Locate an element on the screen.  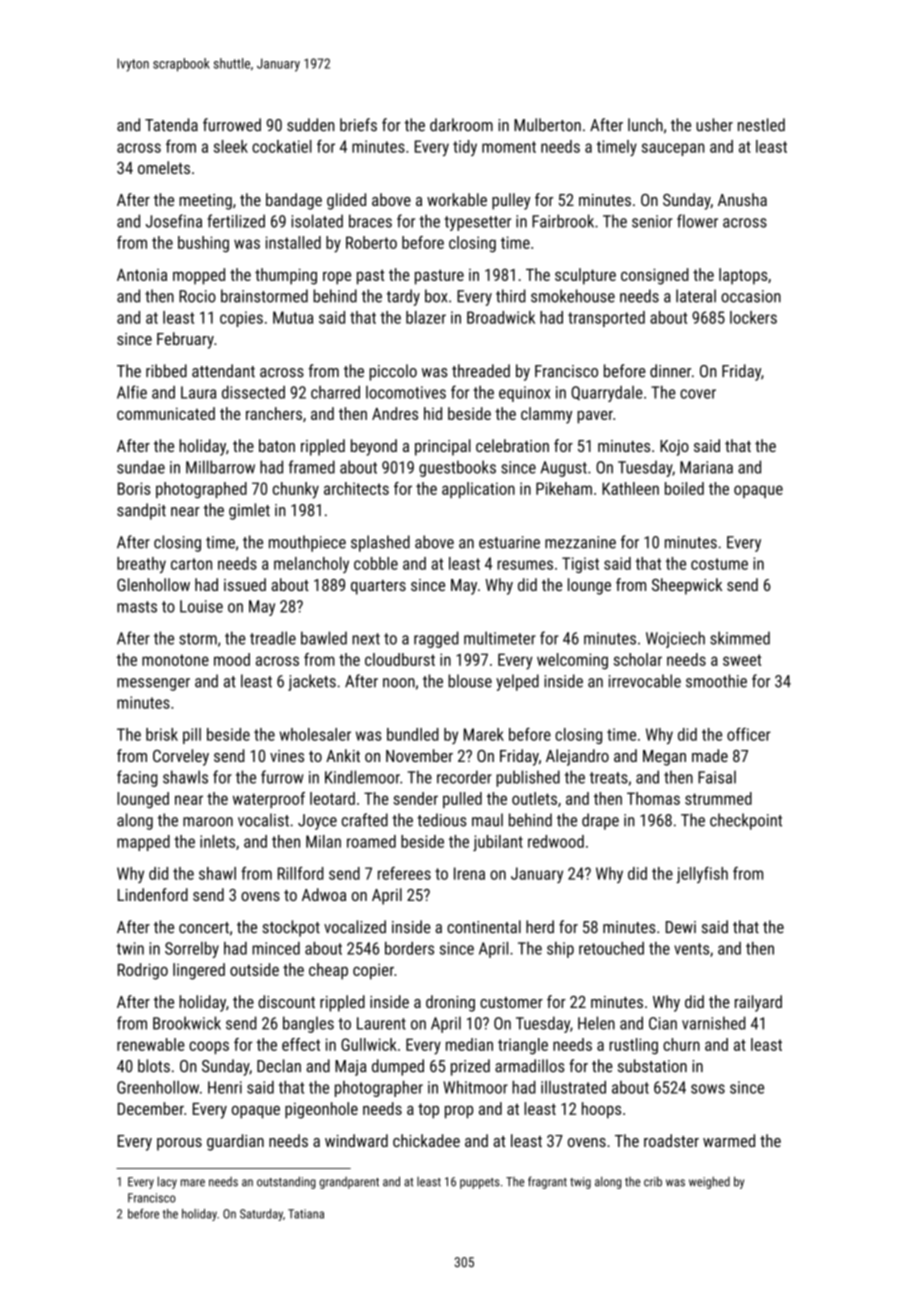
roamed is located at coordinates (371, 841).
